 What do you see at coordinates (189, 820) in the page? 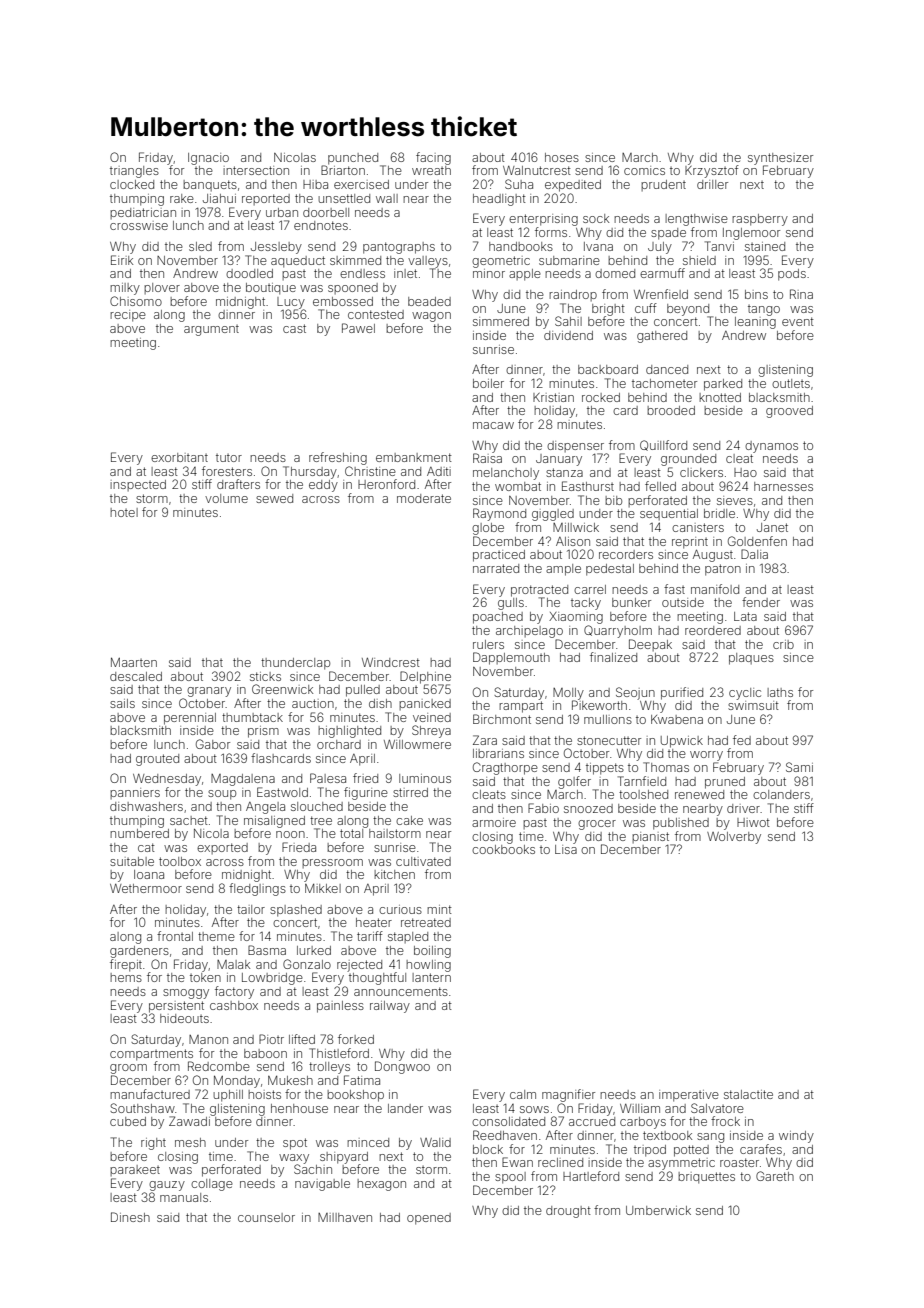
I see `sachet` at bounding box center [189, 820].
